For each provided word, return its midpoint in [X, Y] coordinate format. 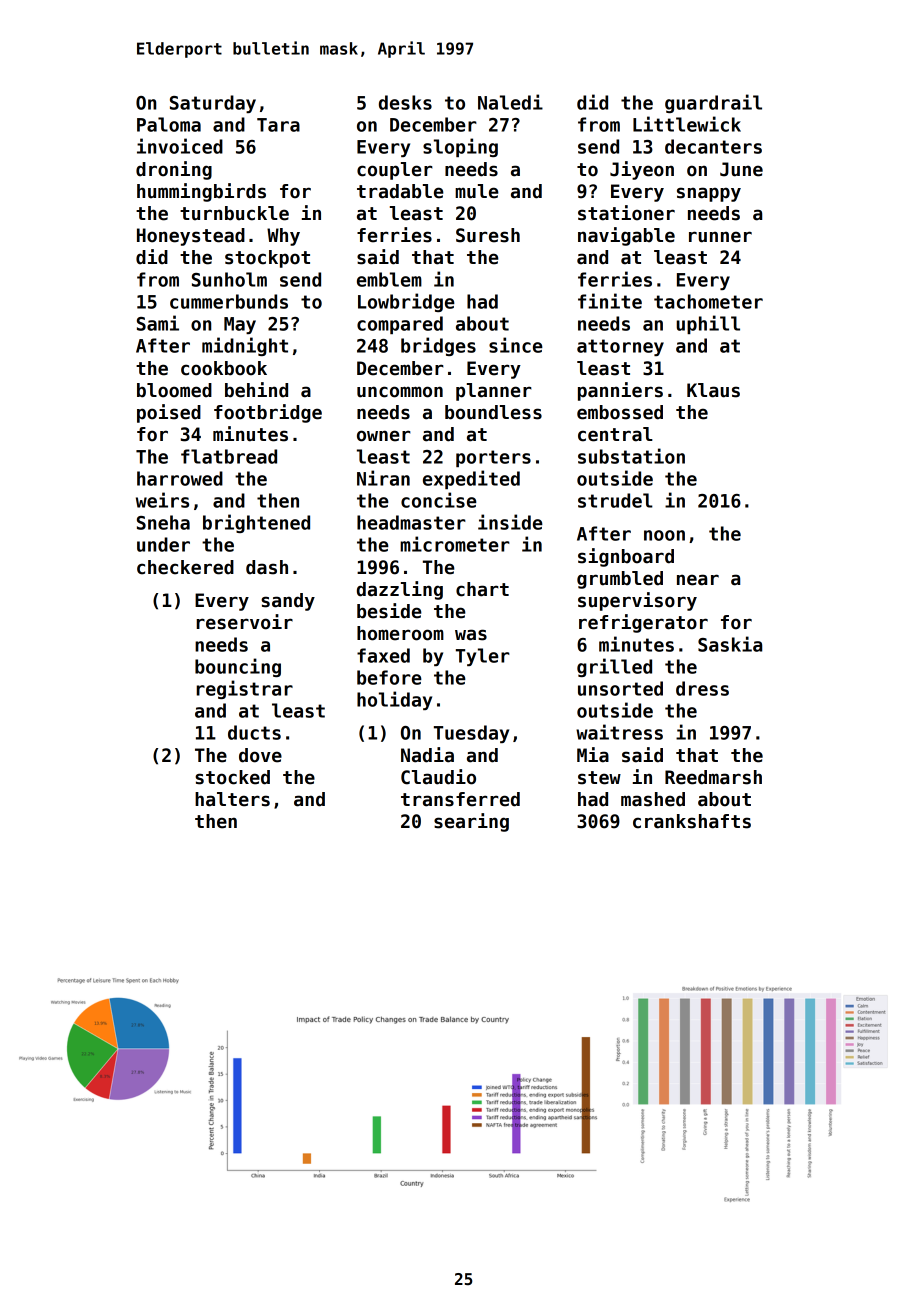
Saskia [730, 644]
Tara [278, 125]
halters [232, 799]
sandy [288, 602]
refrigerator [643, 623]
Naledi [510, 102]
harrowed [180, 478]
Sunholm [229, 279]
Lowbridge [406, 302]
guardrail [713, 103]
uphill [708, 324]
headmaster [411, 522]
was [471, 635]
